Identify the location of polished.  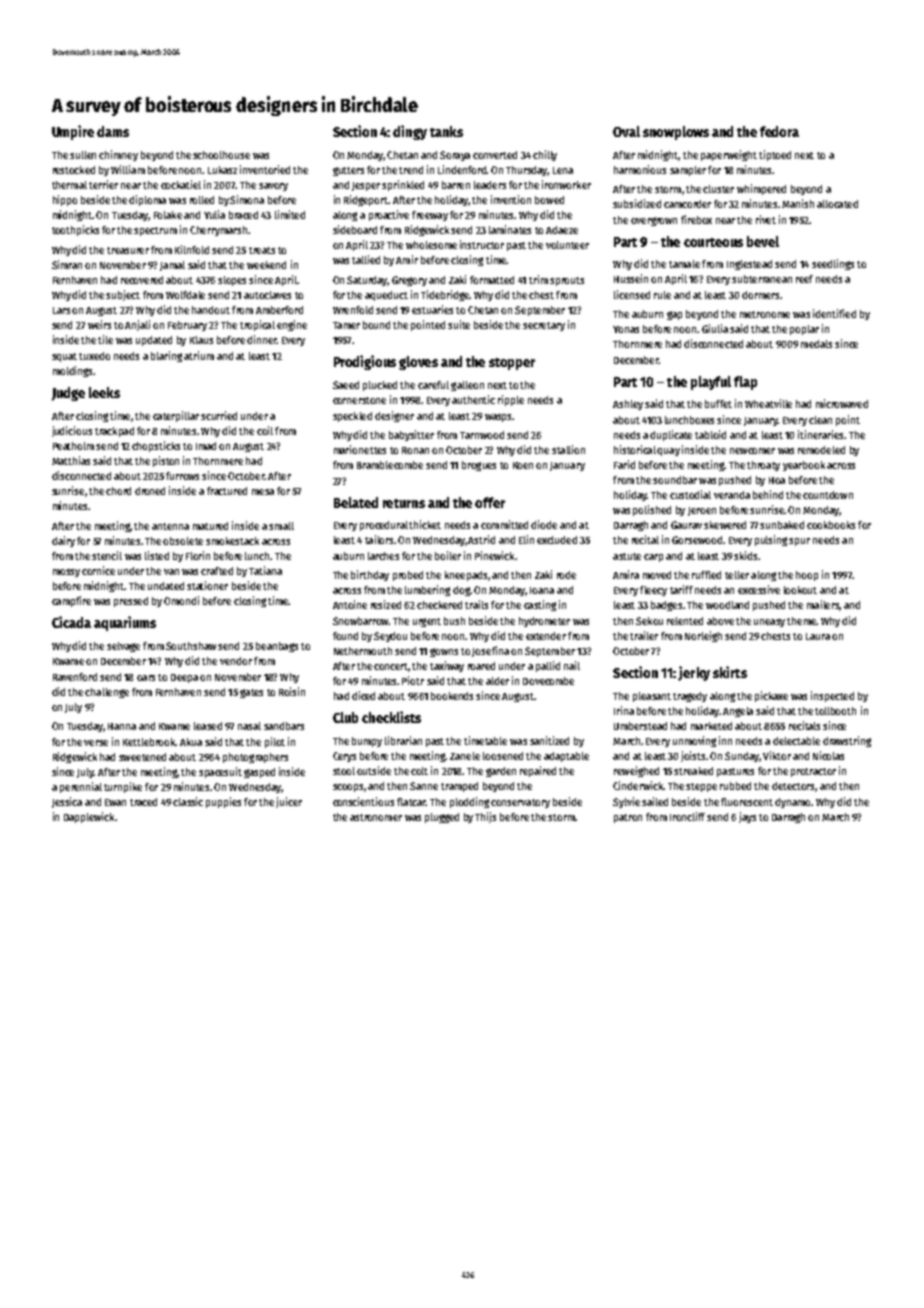
(652, 510).
